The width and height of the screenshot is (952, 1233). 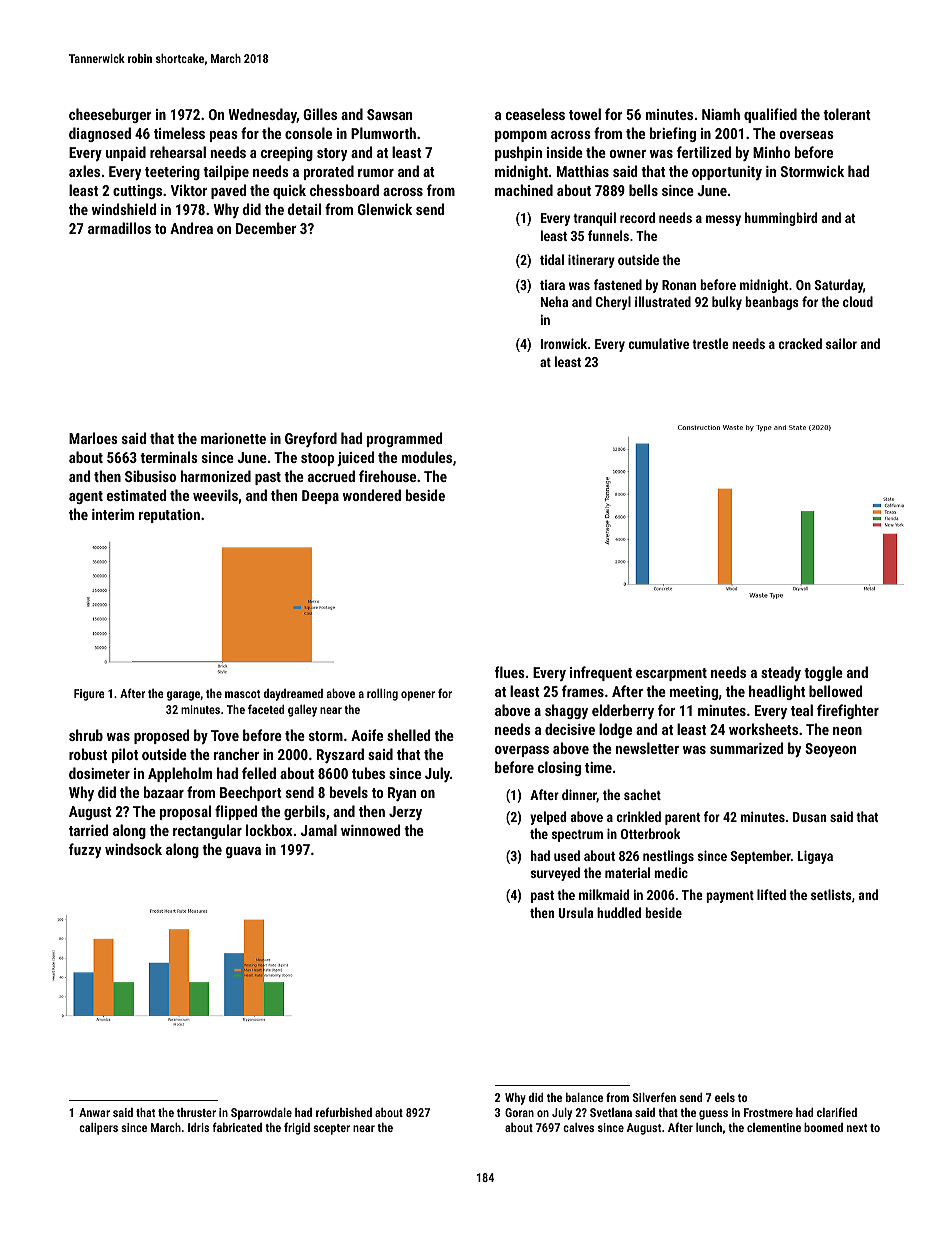 I want to click on Sawsan, so click(x=389, y=114).
